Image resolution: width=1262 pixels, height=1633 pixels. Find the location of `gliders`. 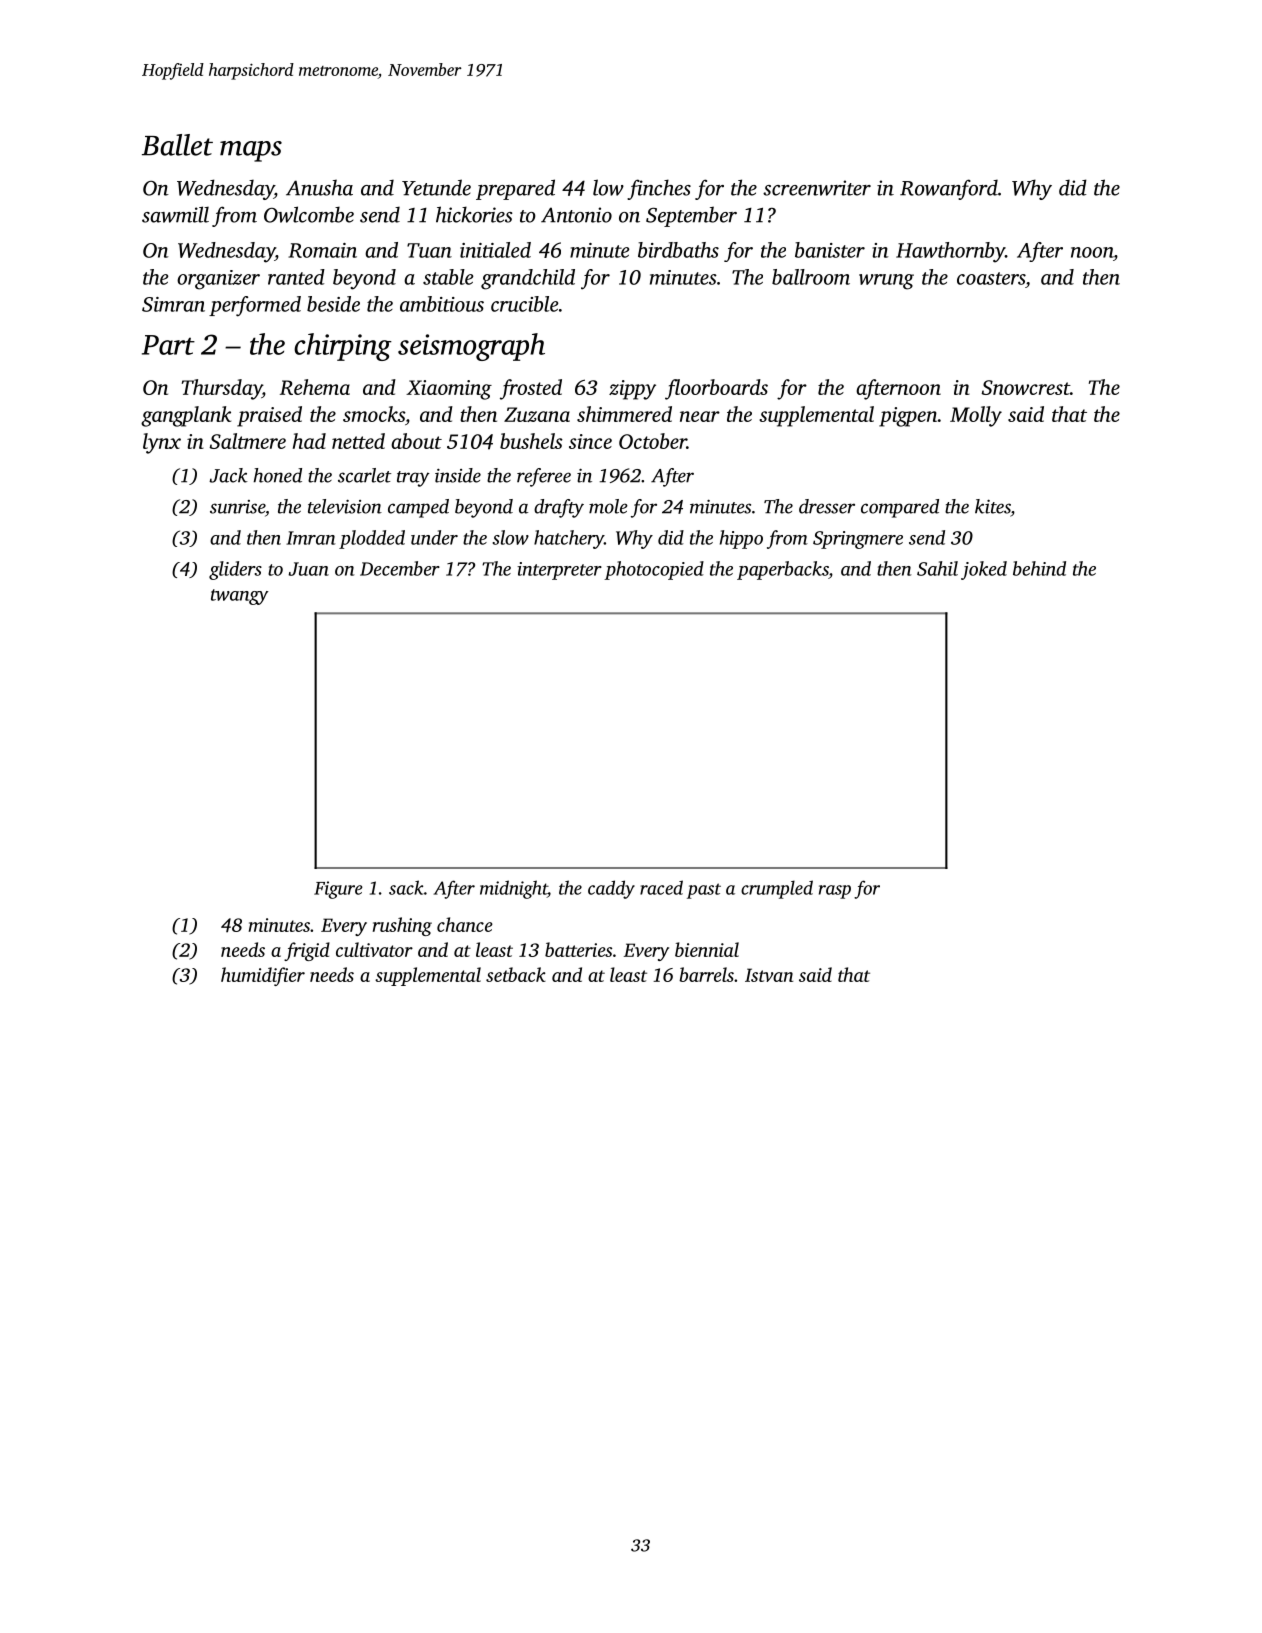

gliders is located at coordinates (235, 570).
